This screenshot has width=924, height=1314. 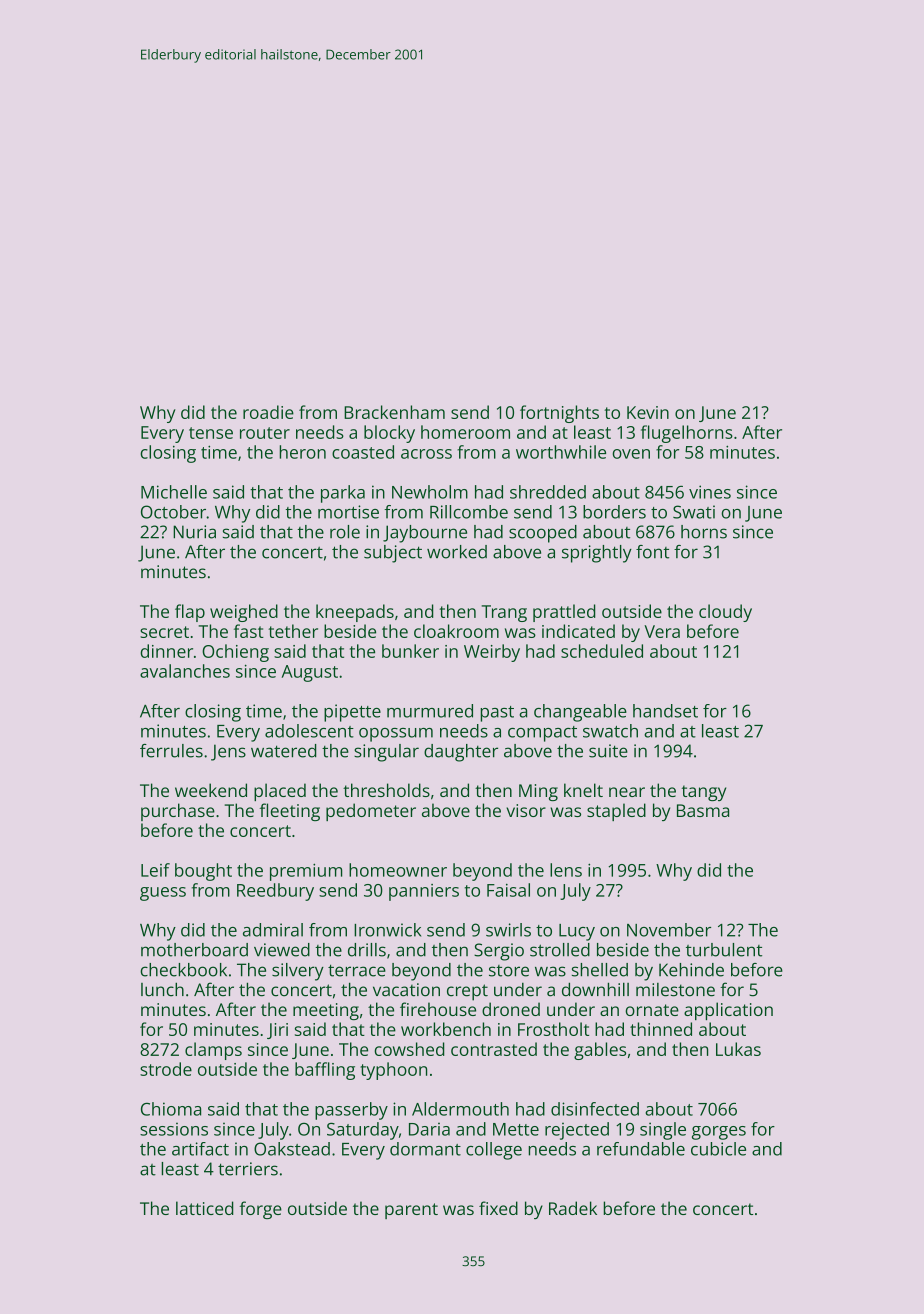 I want to click on Ochieng, so click(x=235, y=653).
